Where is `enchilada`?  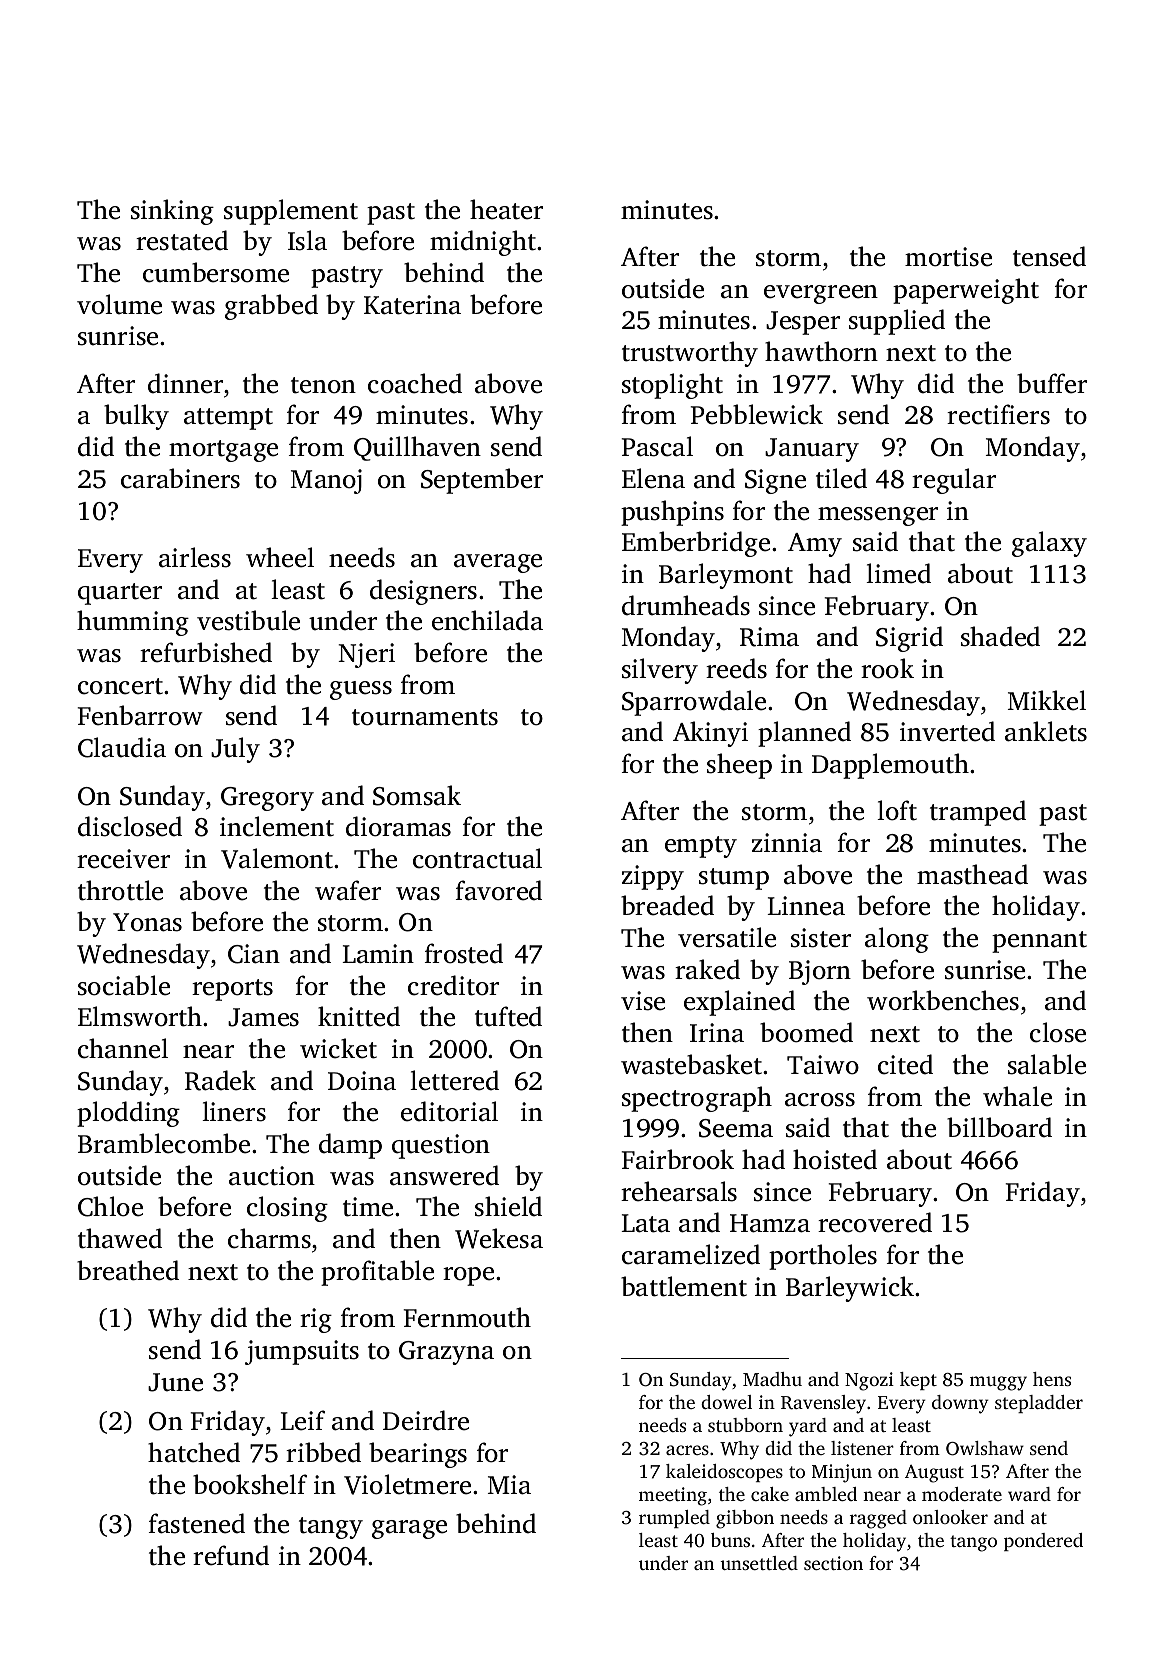
enchilada is located at coordinates (487, 620).
